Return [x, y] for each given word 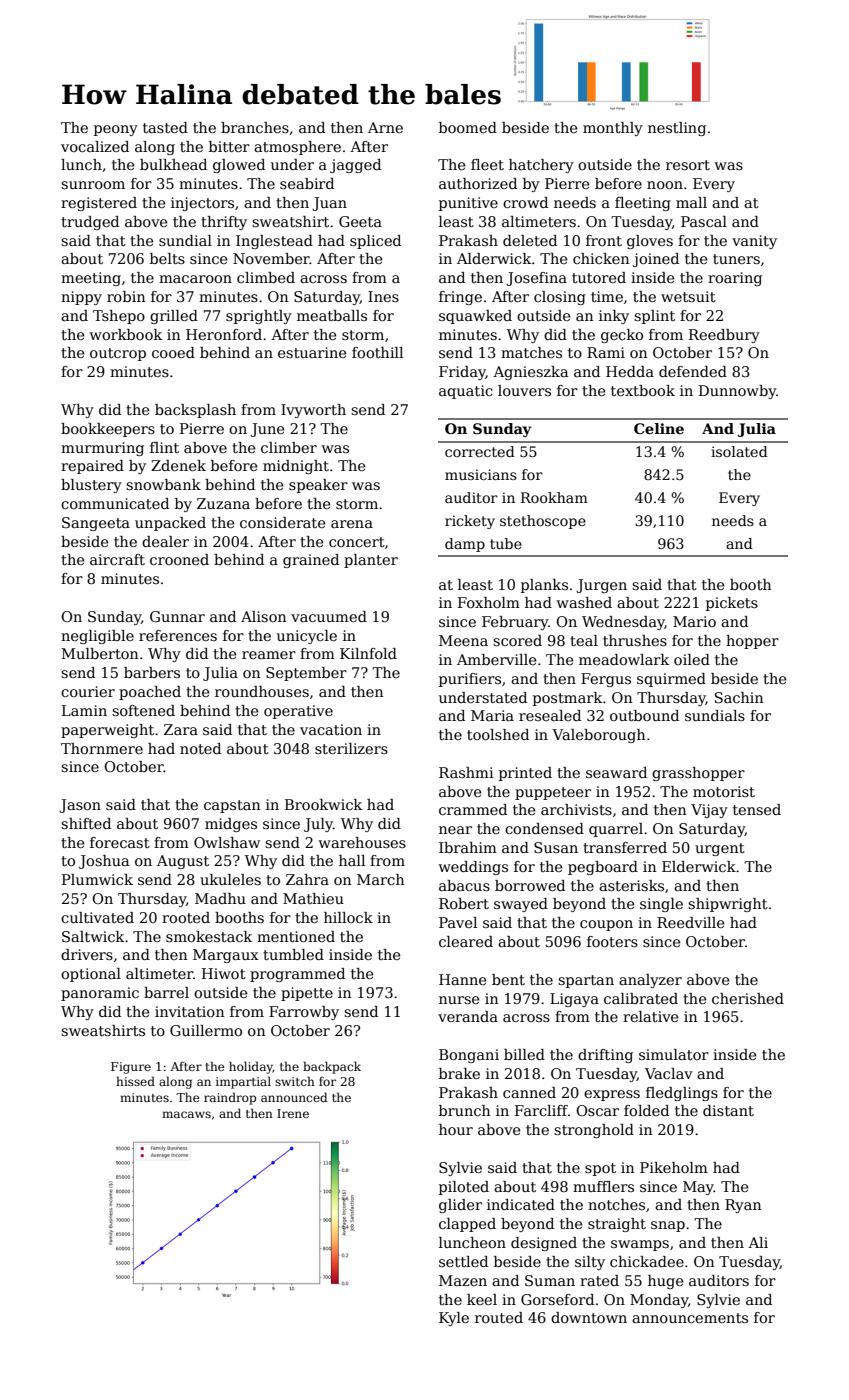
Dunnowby [737, 392]
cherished [748, 998]
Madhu [220, 898]
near [455, 830]
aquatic [466, 392]
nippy [81, 298]
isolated [739, 451]
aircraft [117, 559]
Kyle [454, 1319]
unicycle [307, 637]
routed [499, 1317]
